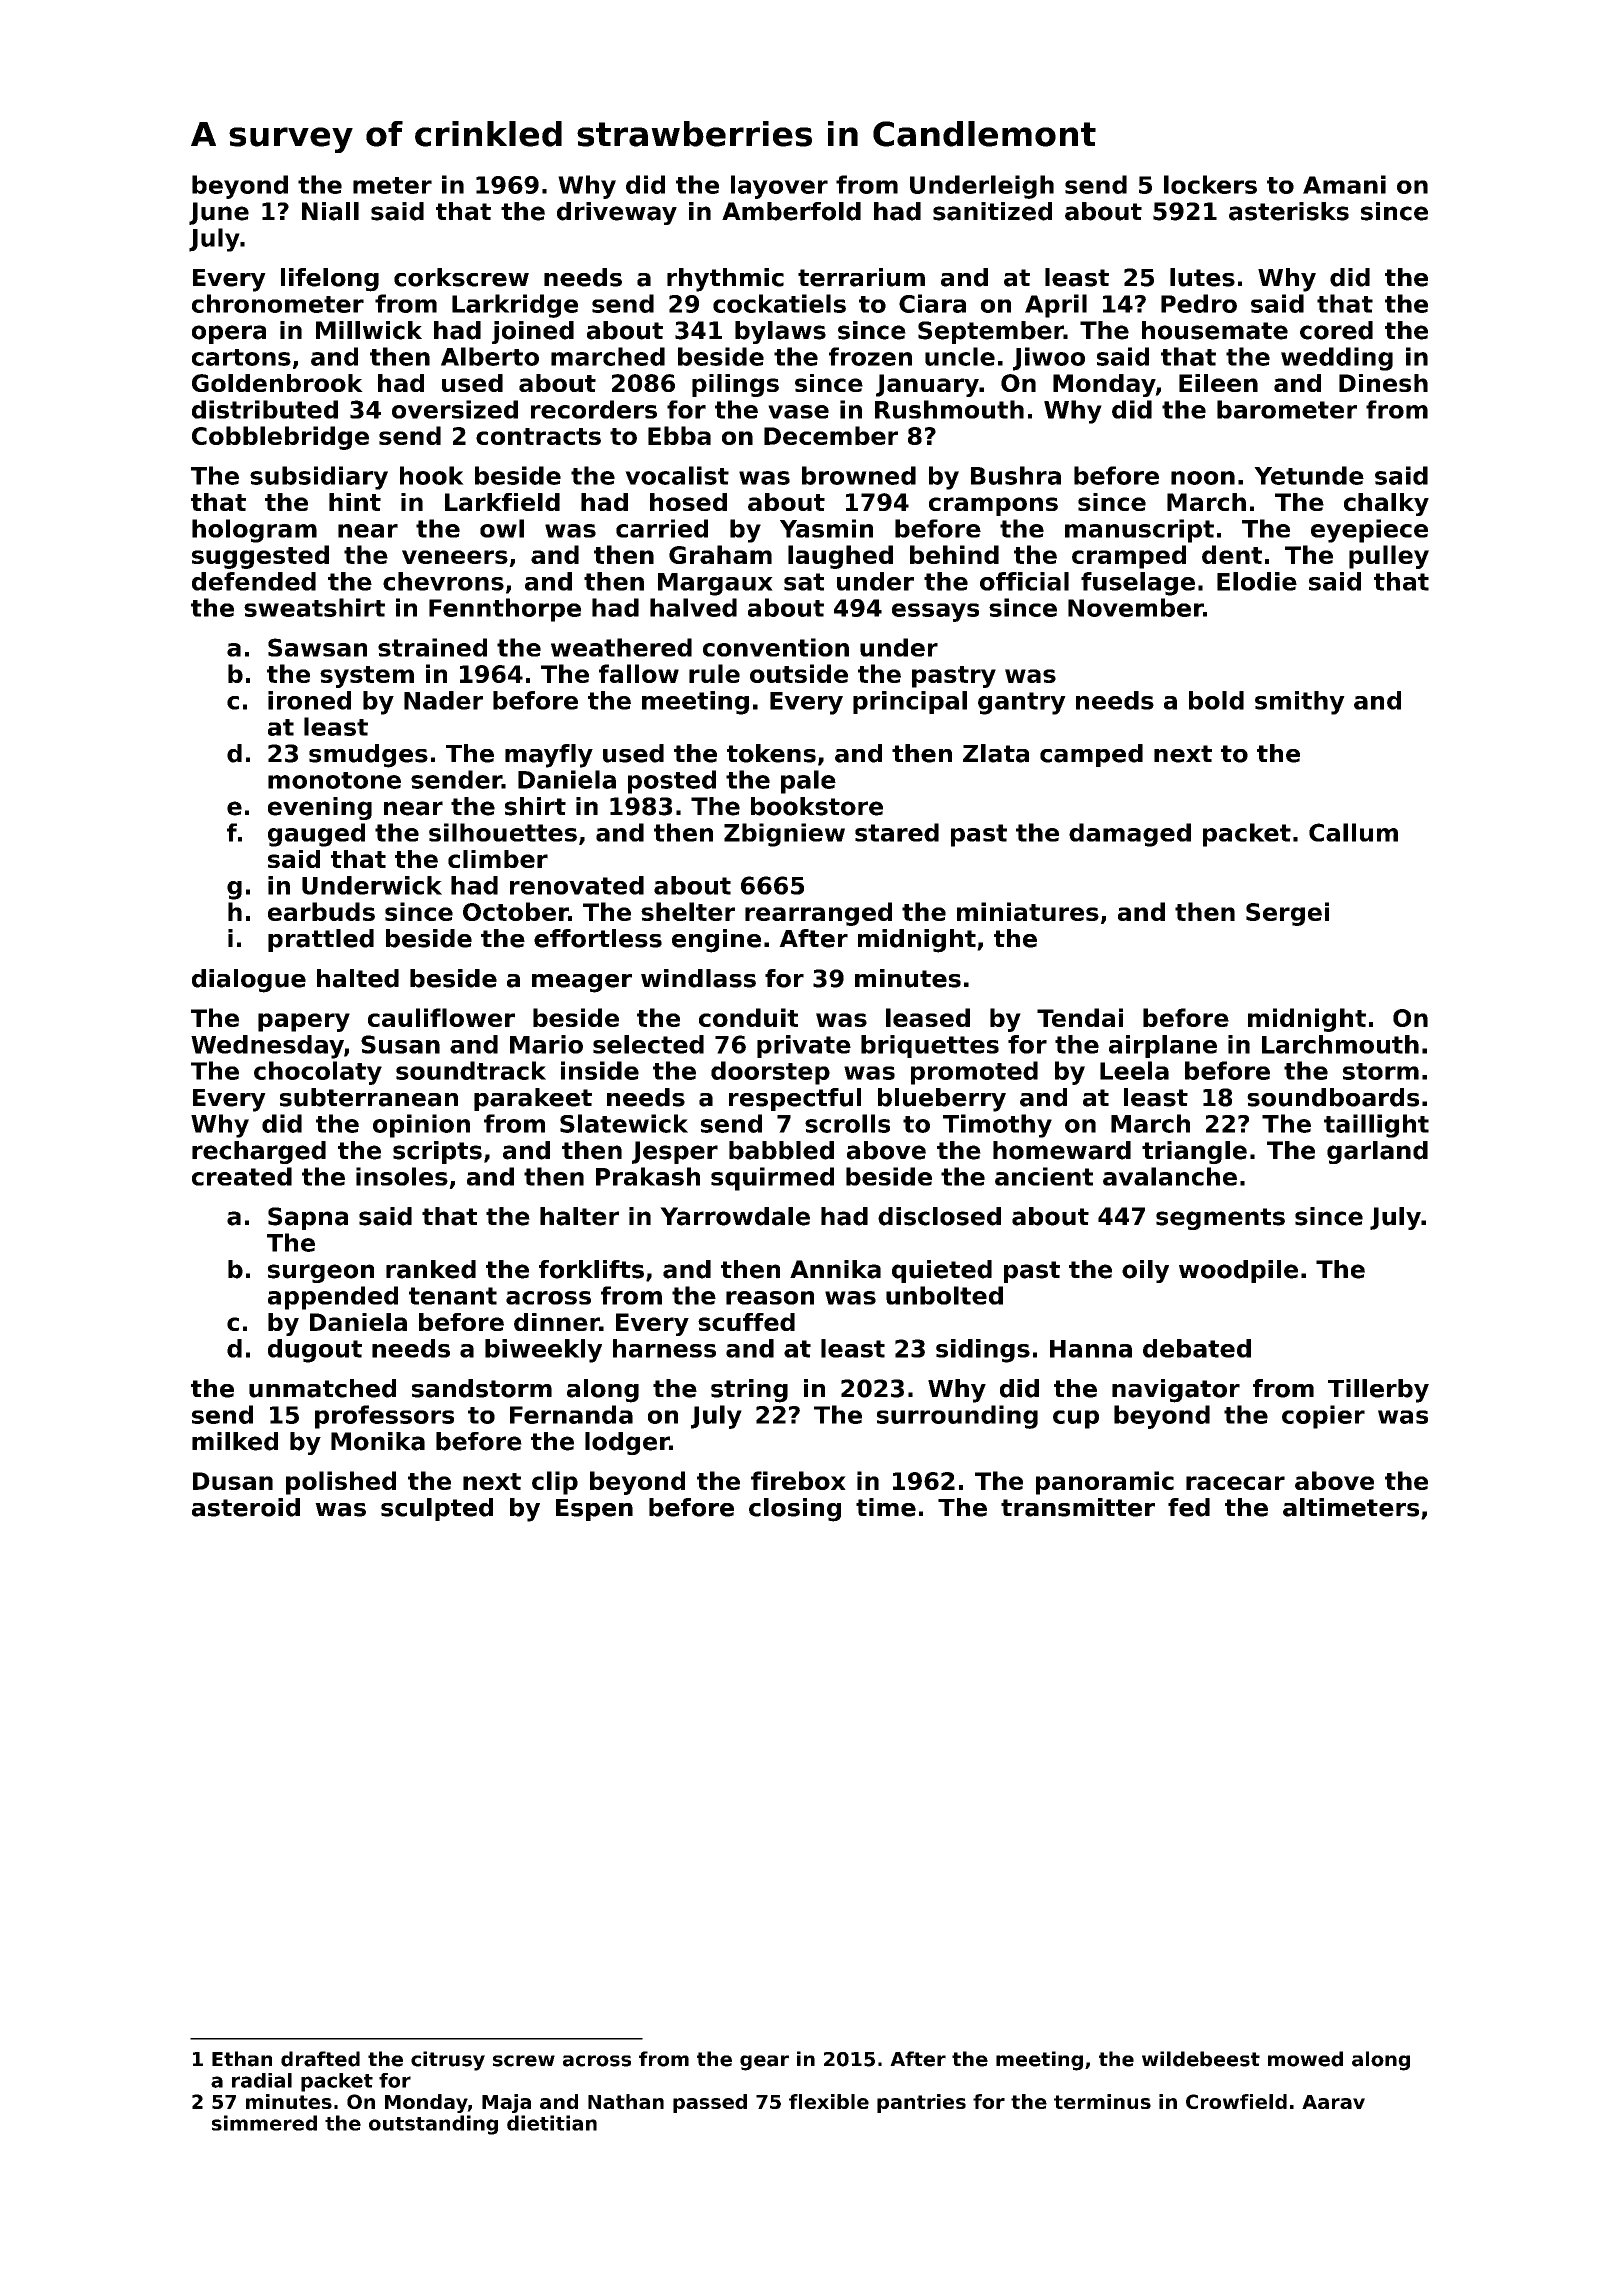  What do you see at coordinates (1300, 703) in the document?
I see `smithy` at bounding box center [1300, 703].
